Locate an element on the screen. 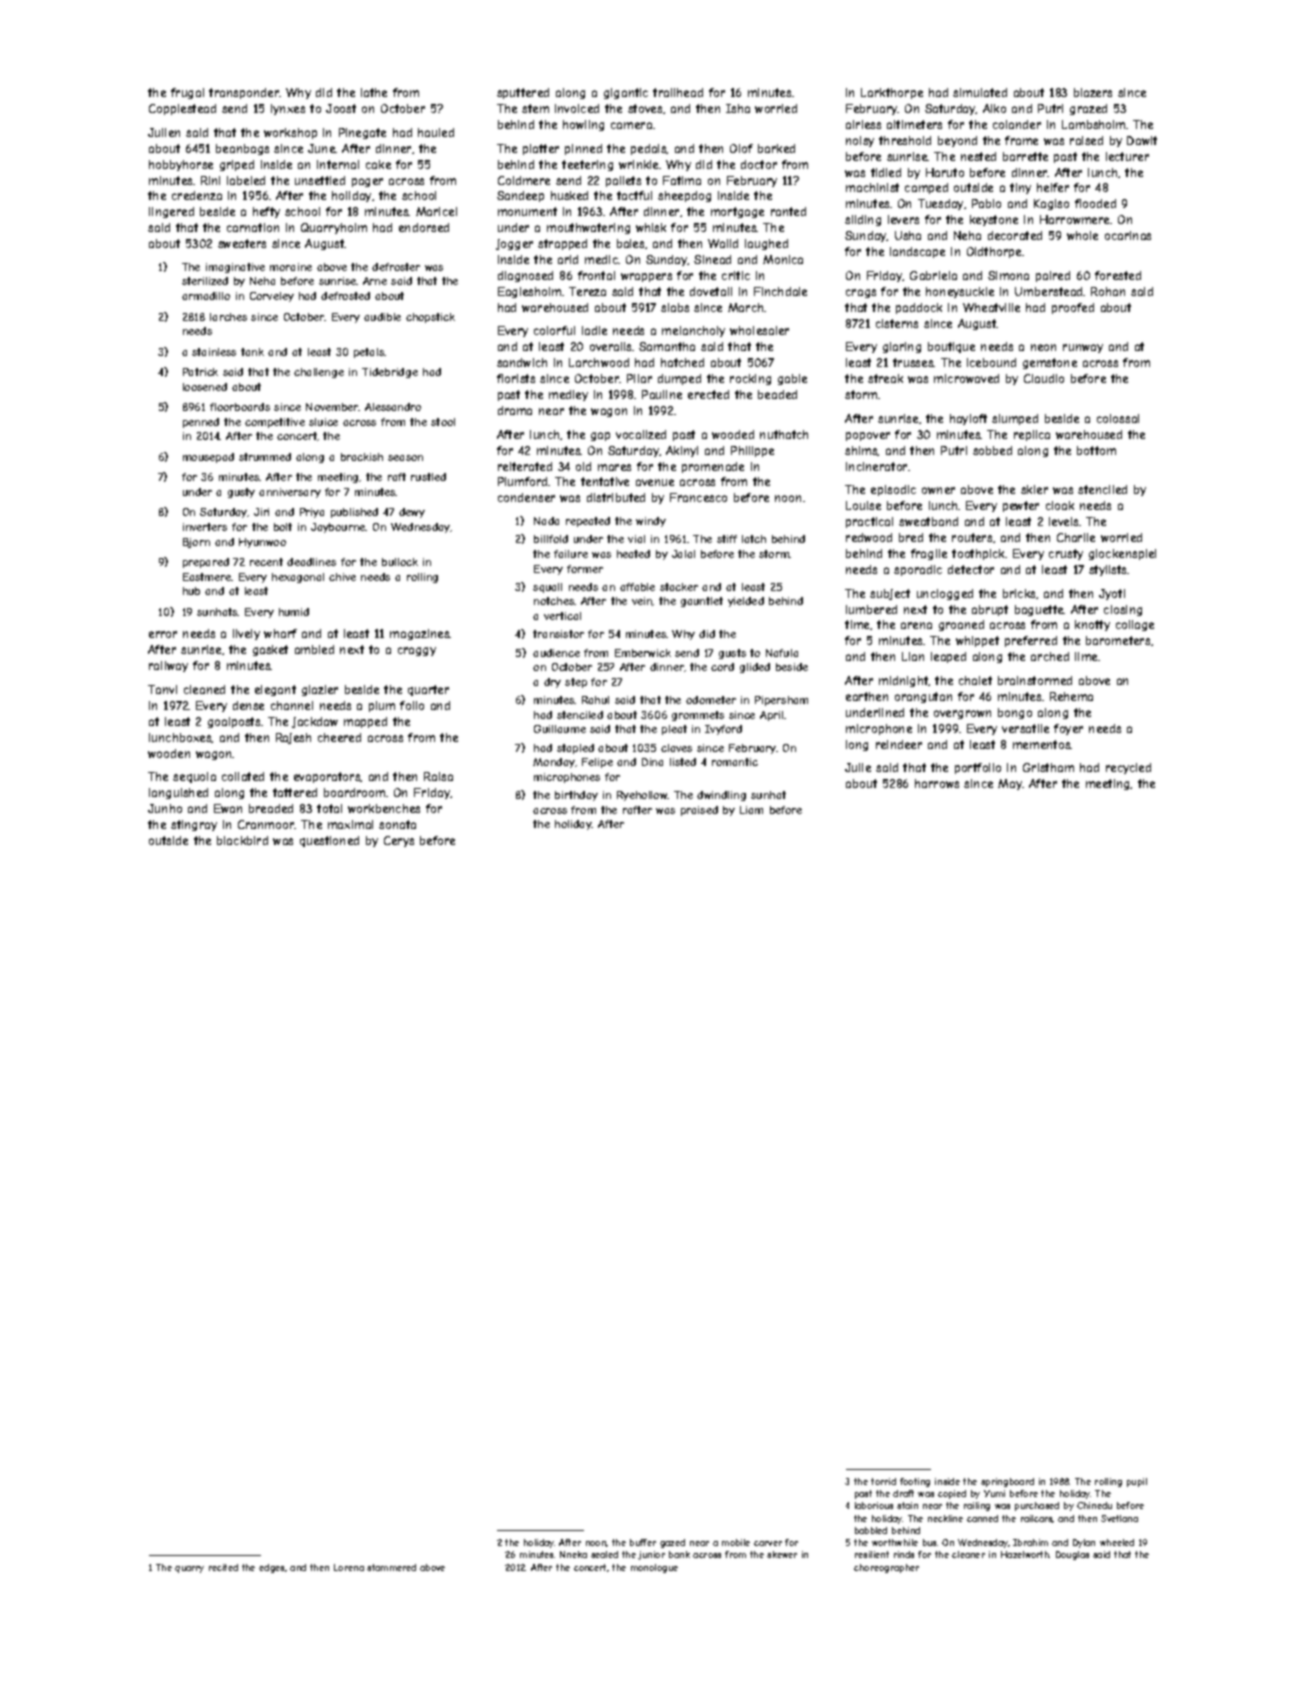  Aiko is located at coordinates (994, 108).
